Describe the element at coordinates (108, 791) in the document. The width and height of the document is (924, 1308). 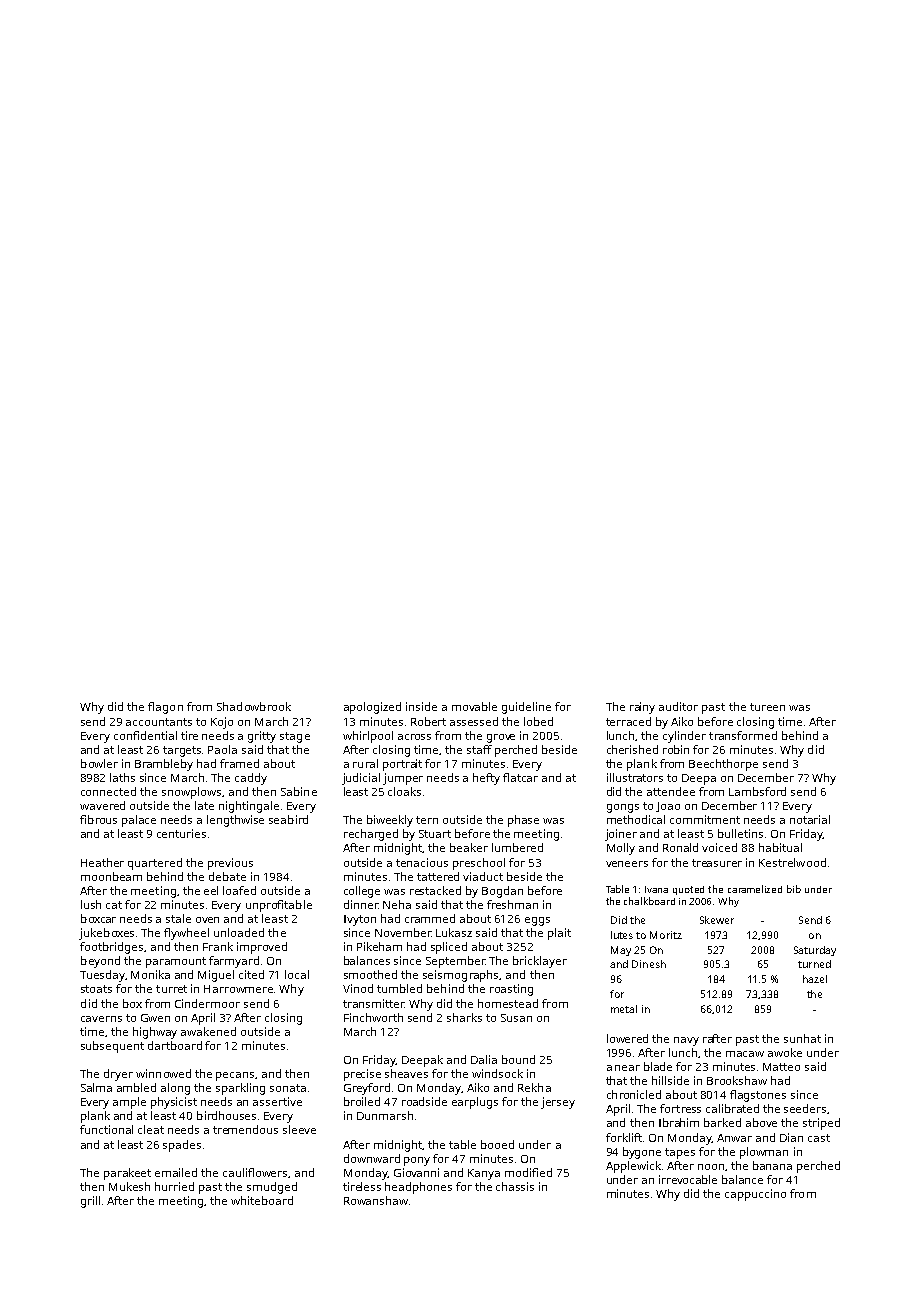
I see `connected` at that location.
